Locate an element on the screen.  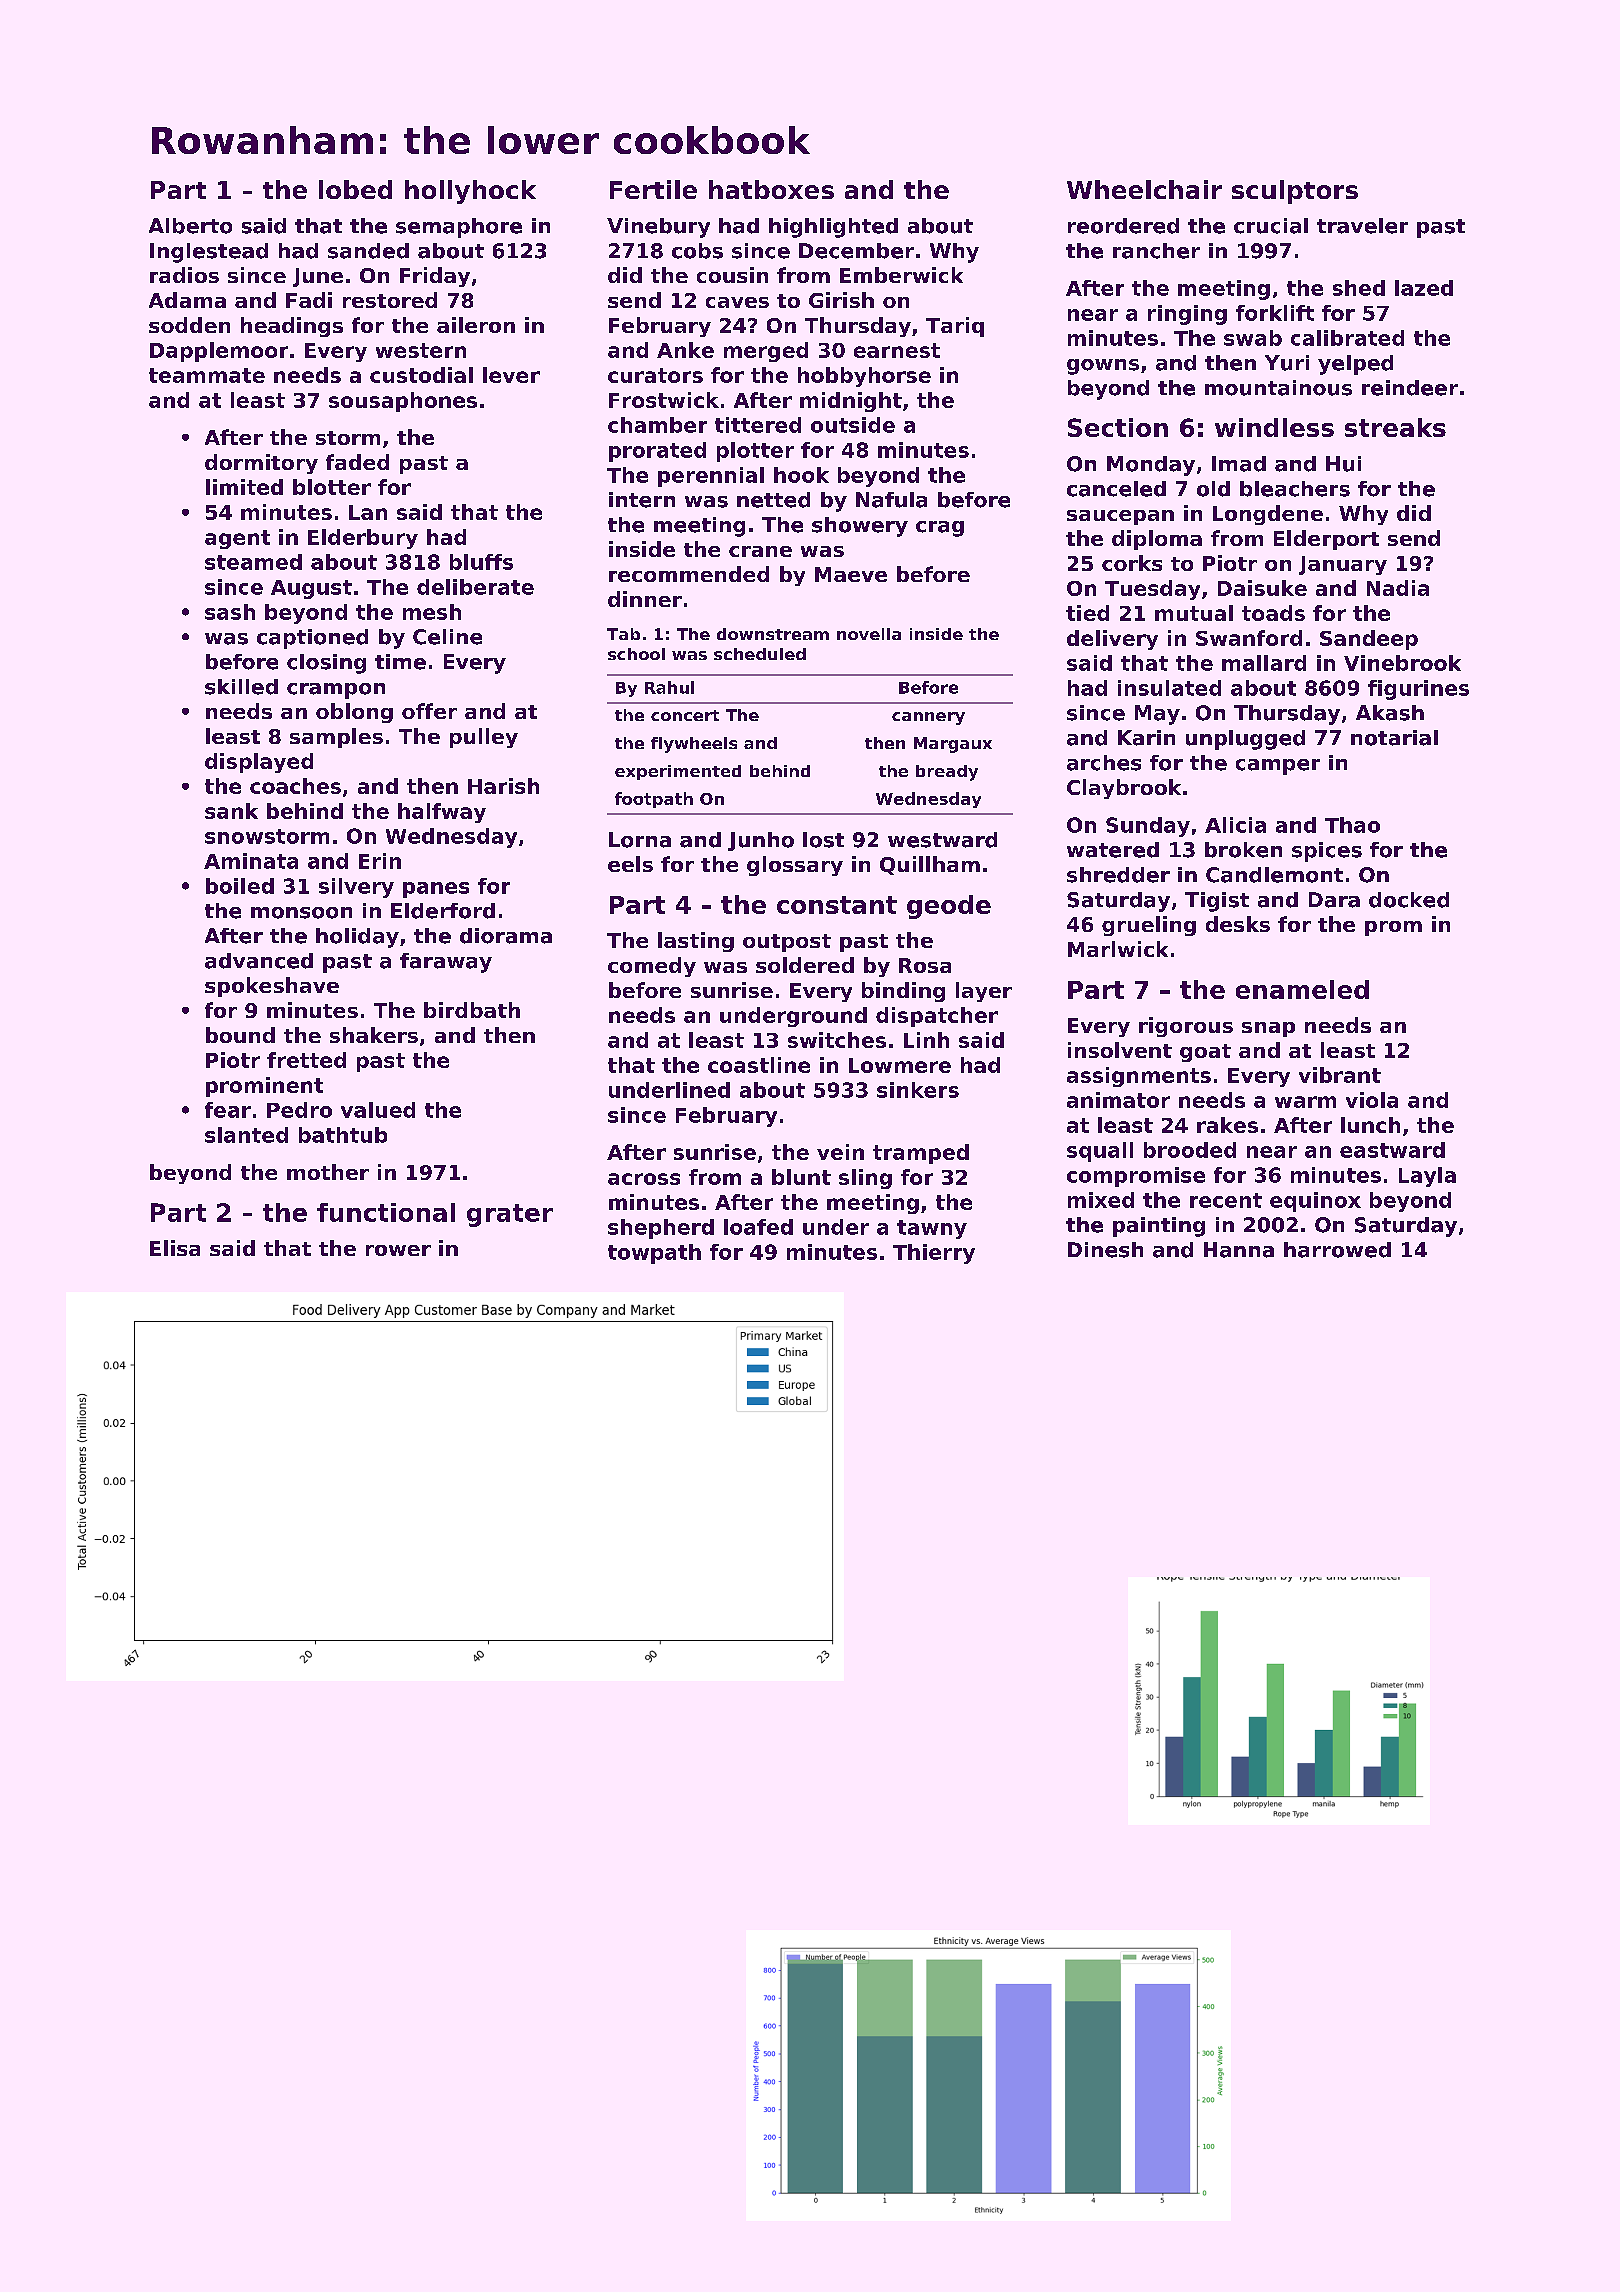
Lorna is located at coordinates (640, 840).
